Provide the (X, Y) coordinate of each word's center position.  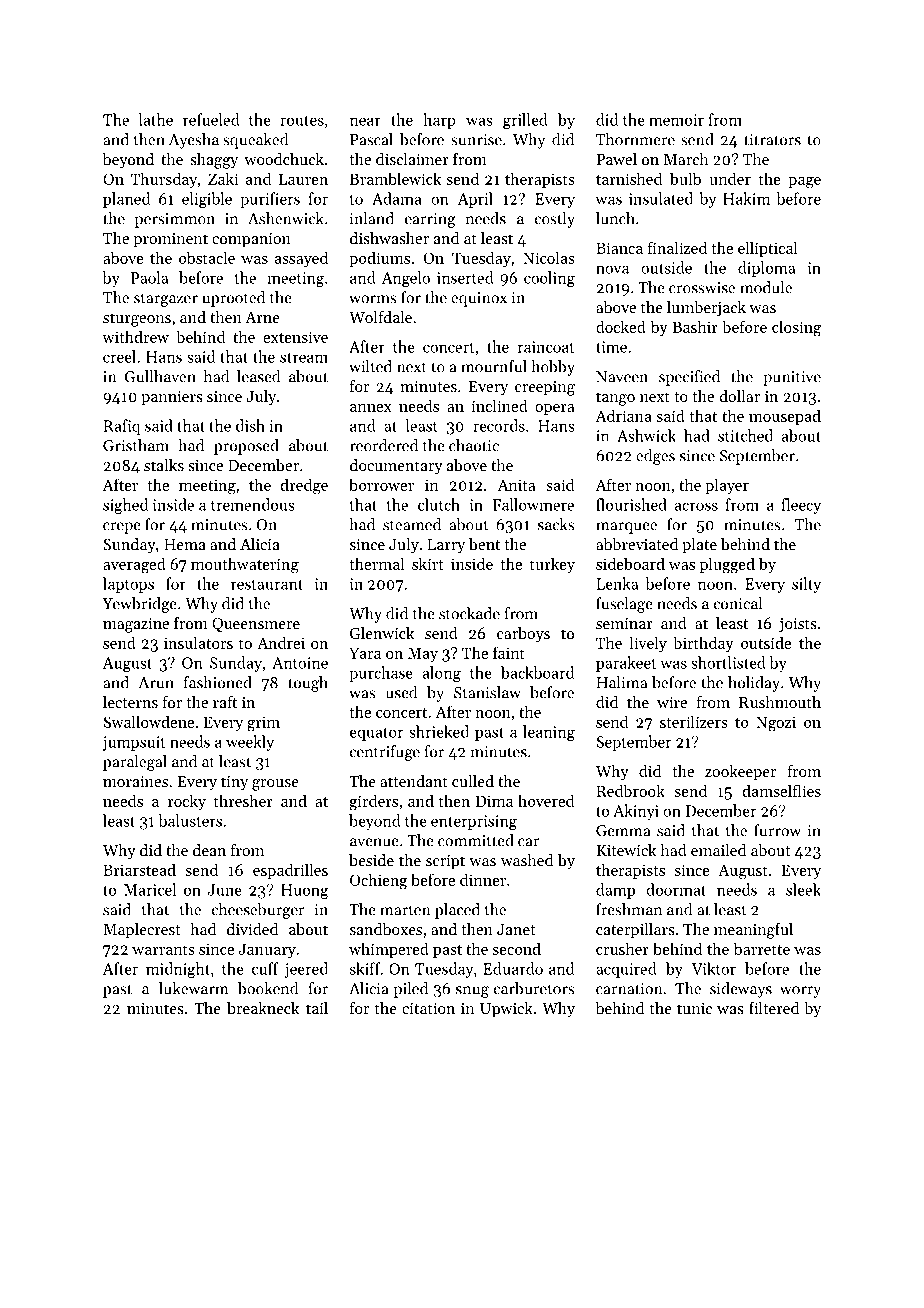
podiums (379, 259)
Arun (156, 683)
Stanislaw (487, 692)
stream (304, 357)
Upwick (506, 1010)
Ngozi (776, 724)
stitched (745, 435)
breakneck (263, 1008)
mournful (494, 366)
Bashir (695, 326)
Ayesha (194, 141)
